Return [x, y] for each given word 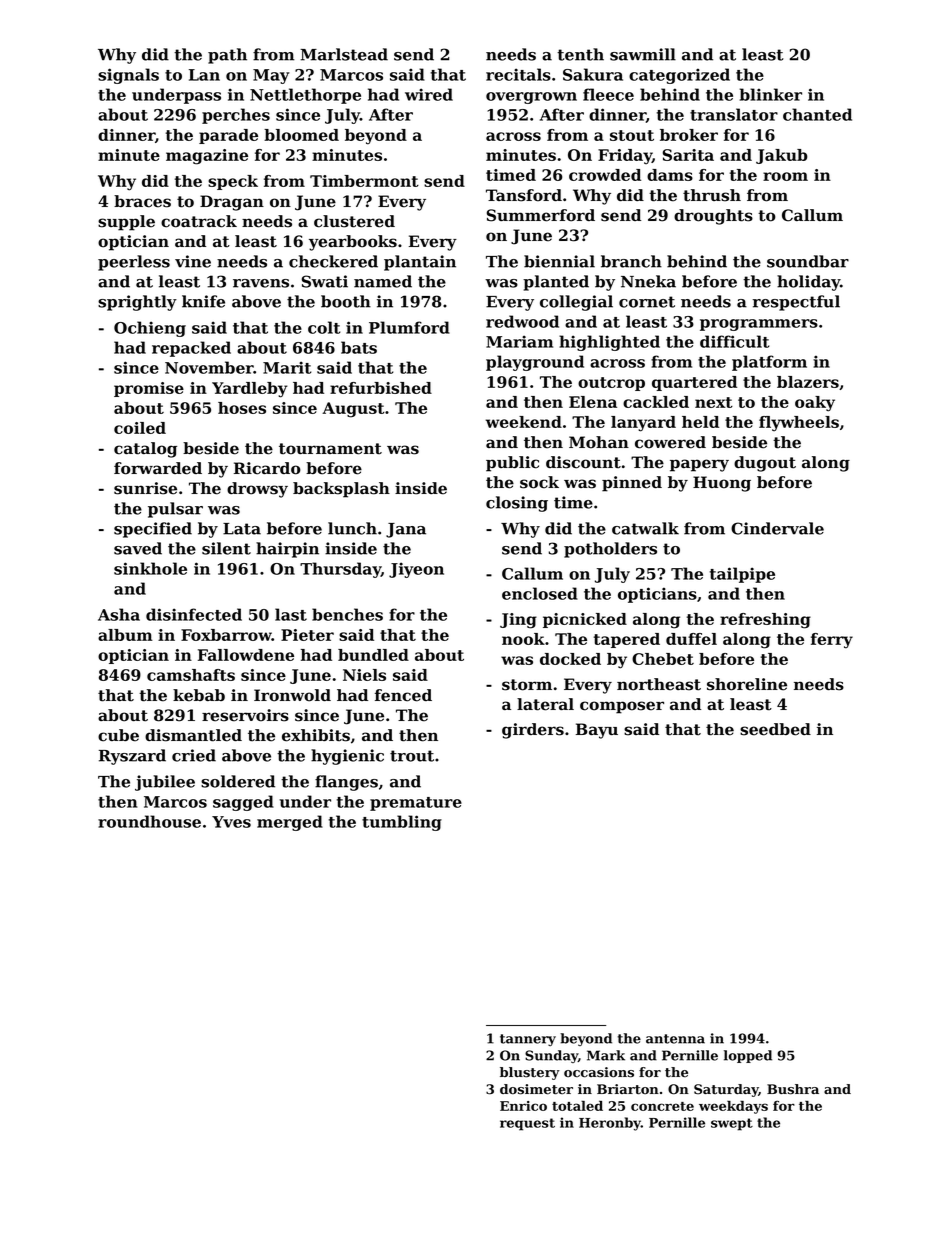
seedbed [775, 729]
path [227, 56]
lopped [748, 1056]
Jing [518, 621]
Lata [242, 529]
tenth [580, 54]
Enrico [523, 1106]
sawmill [643, 54]
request [527, 1124]
